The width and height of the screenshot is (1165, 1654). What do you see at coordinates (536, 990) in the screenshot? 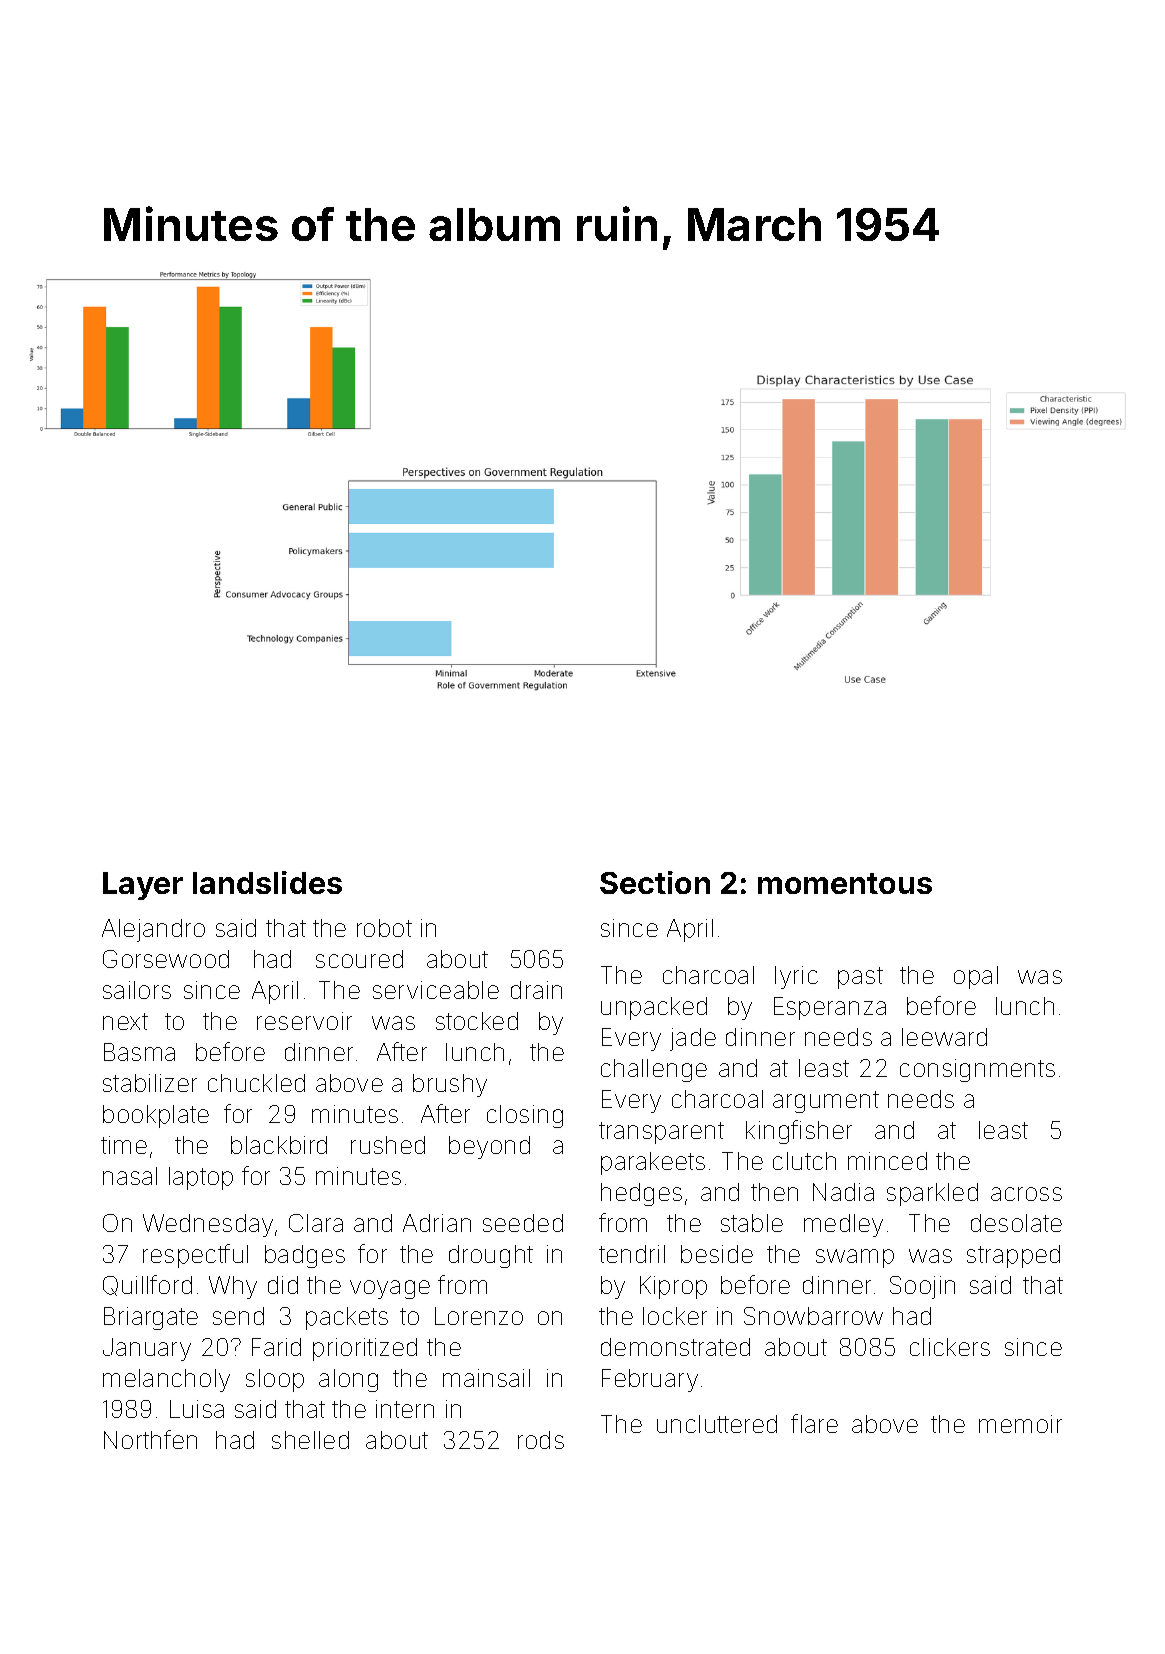
I see `drain` at bounding box center [536, 990].
